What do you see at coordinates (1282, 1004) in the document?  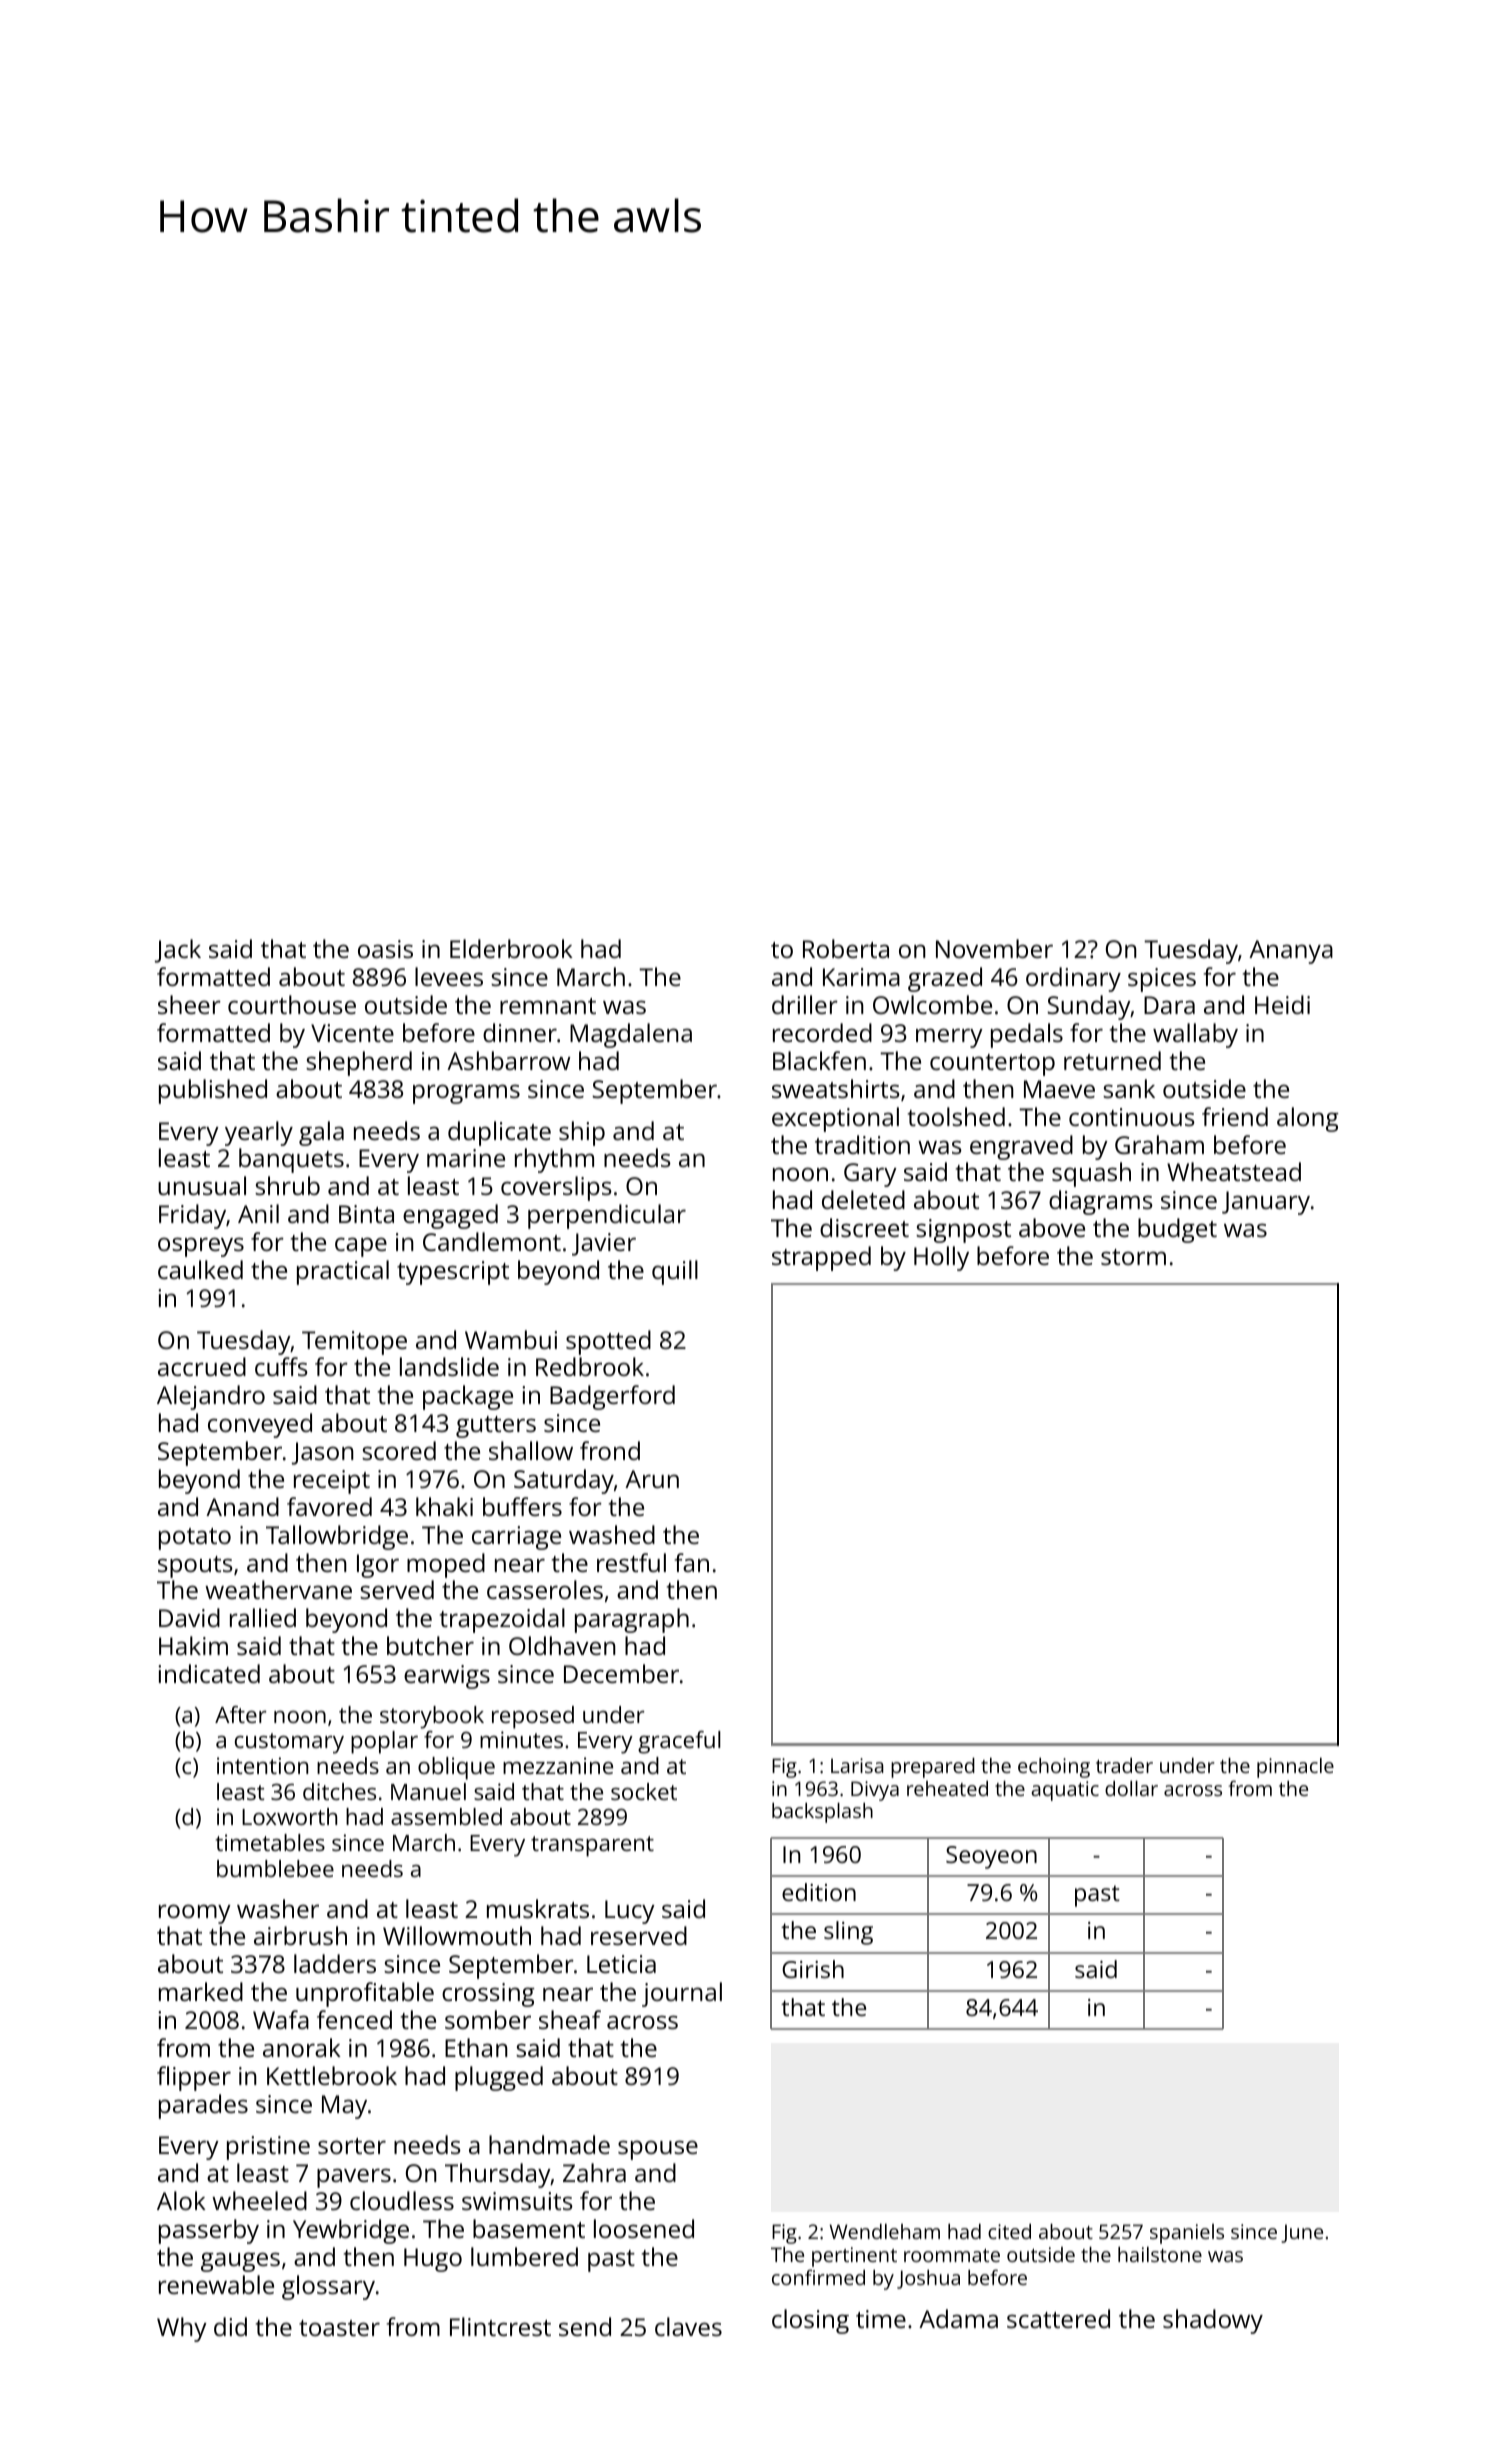 I see `Heidi` at bounding box center [1282, 1004].
